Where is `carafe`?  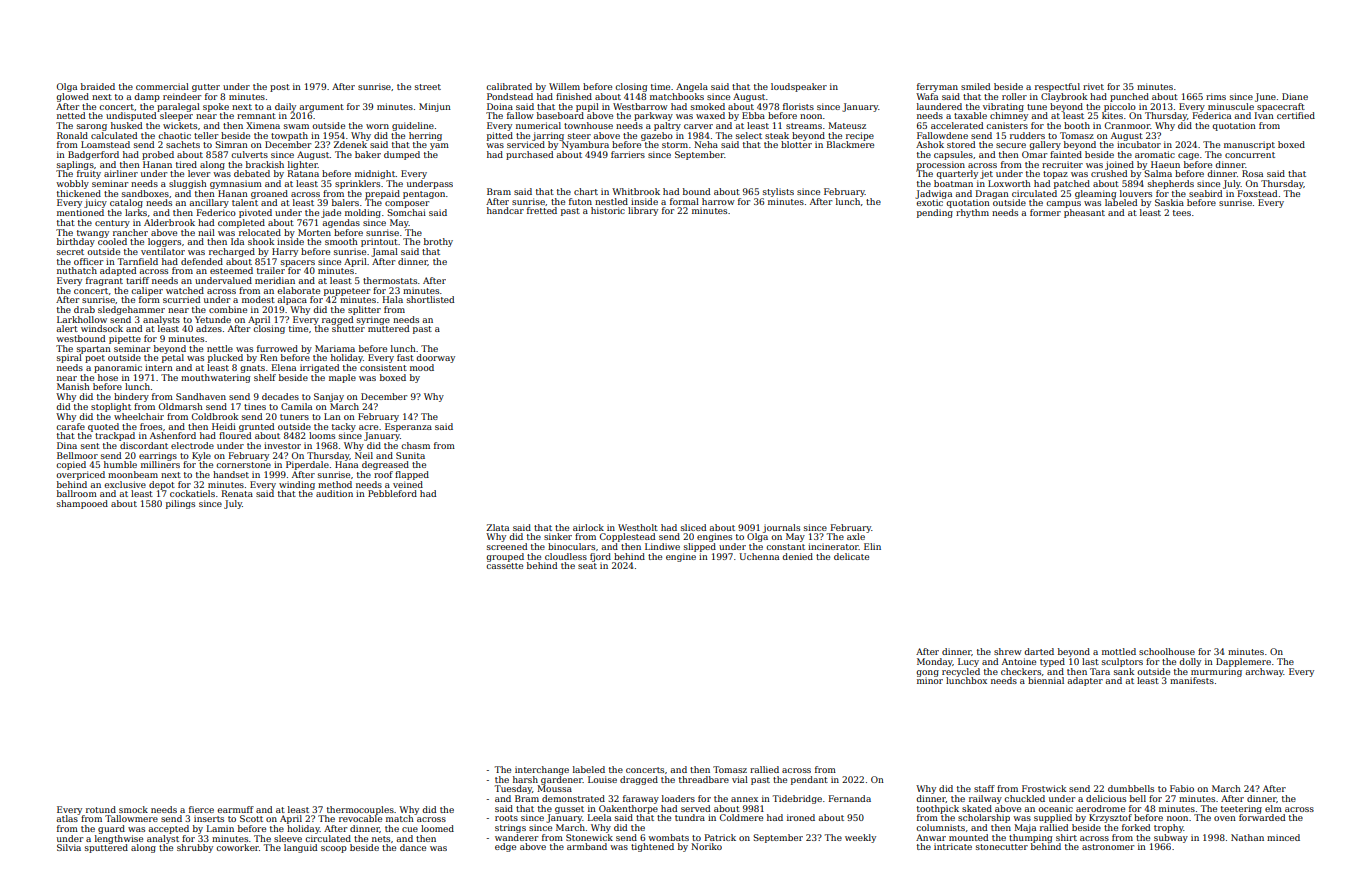 carafe is located at coordinates (70, 426).
